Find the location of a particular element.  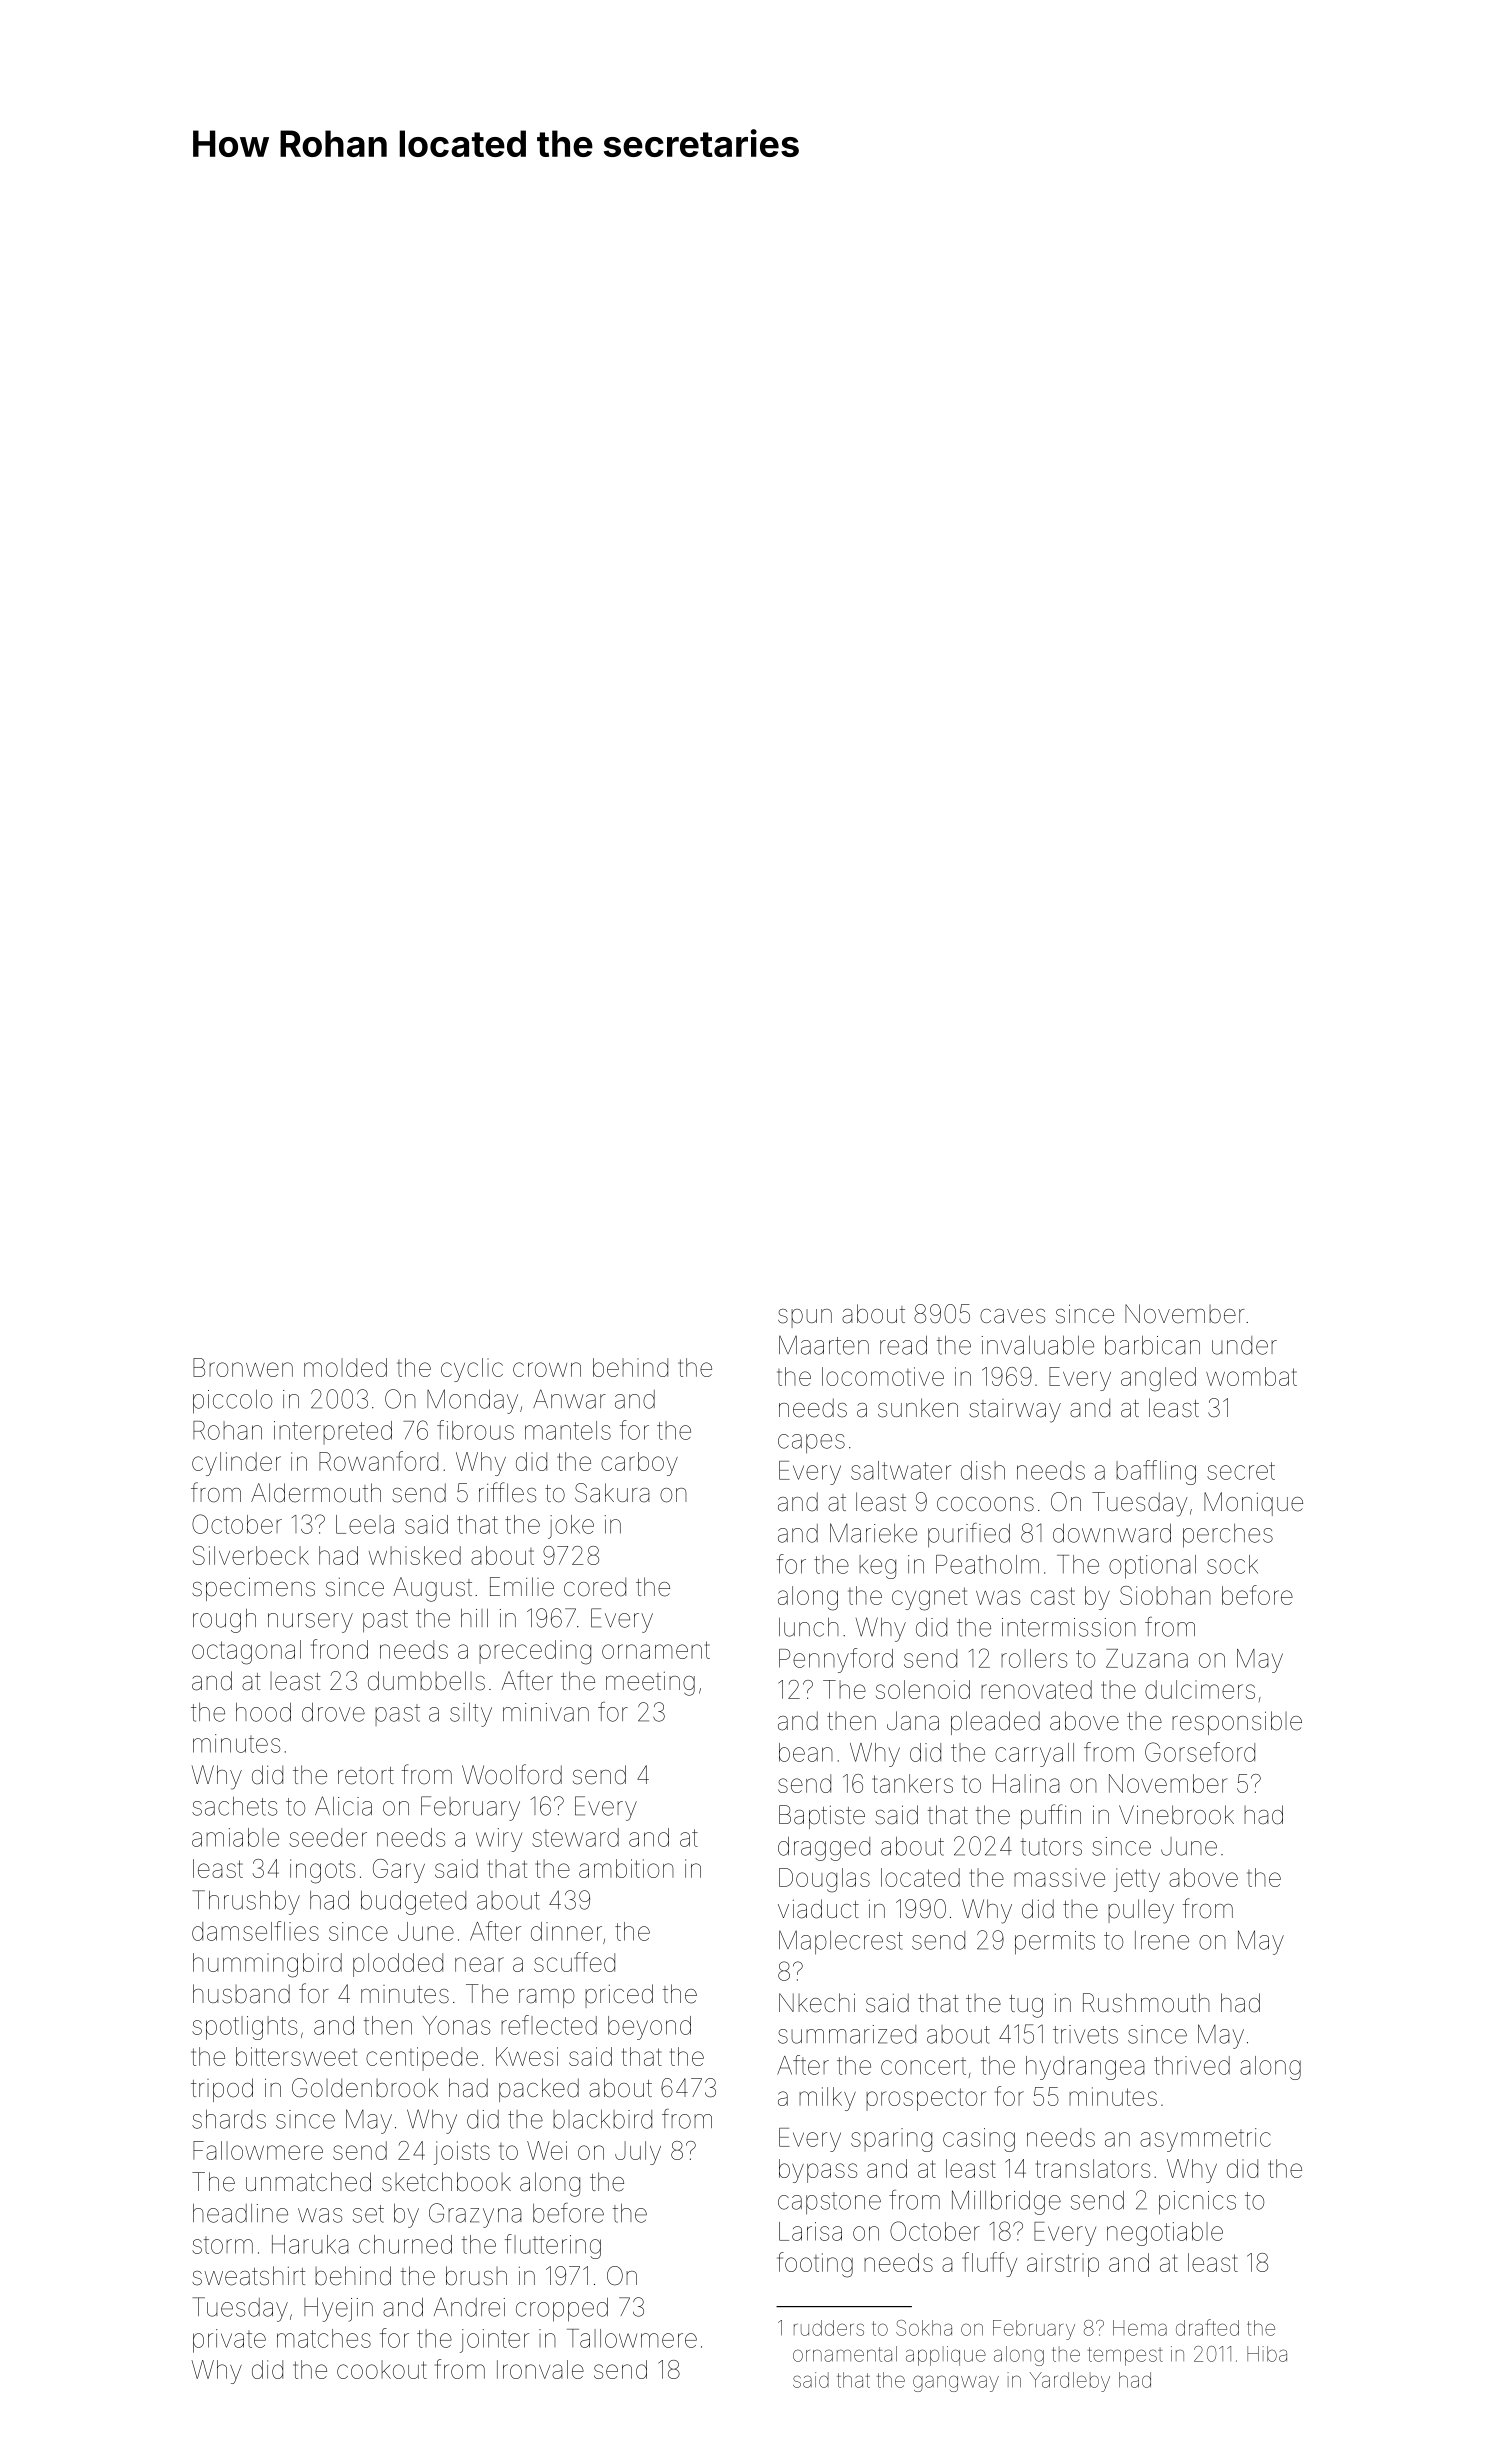

keg is located at coordinates (877, 1567).
